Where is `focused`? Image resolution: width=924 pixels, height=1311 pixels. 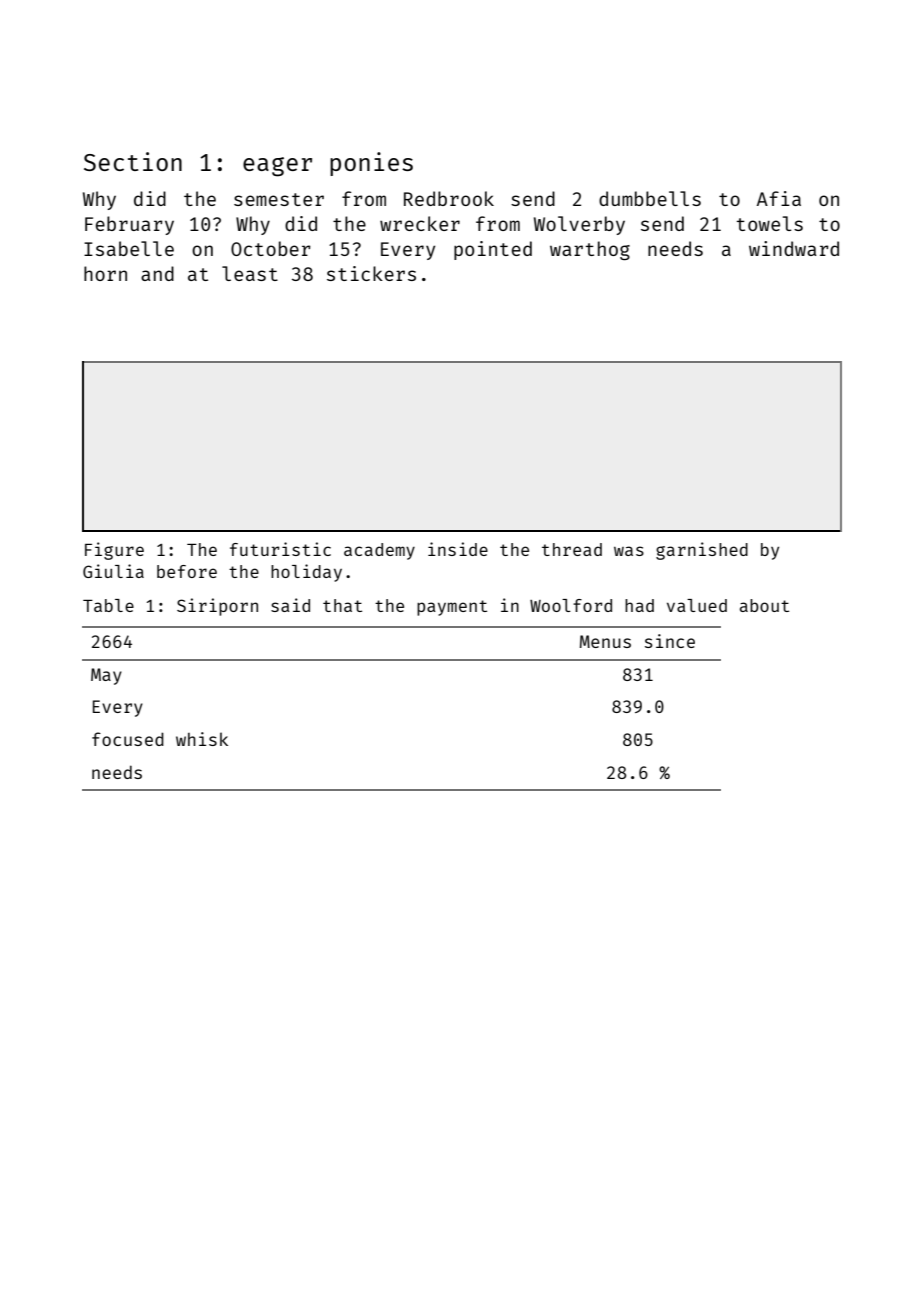 focused is located at coordinates (128, 739).
